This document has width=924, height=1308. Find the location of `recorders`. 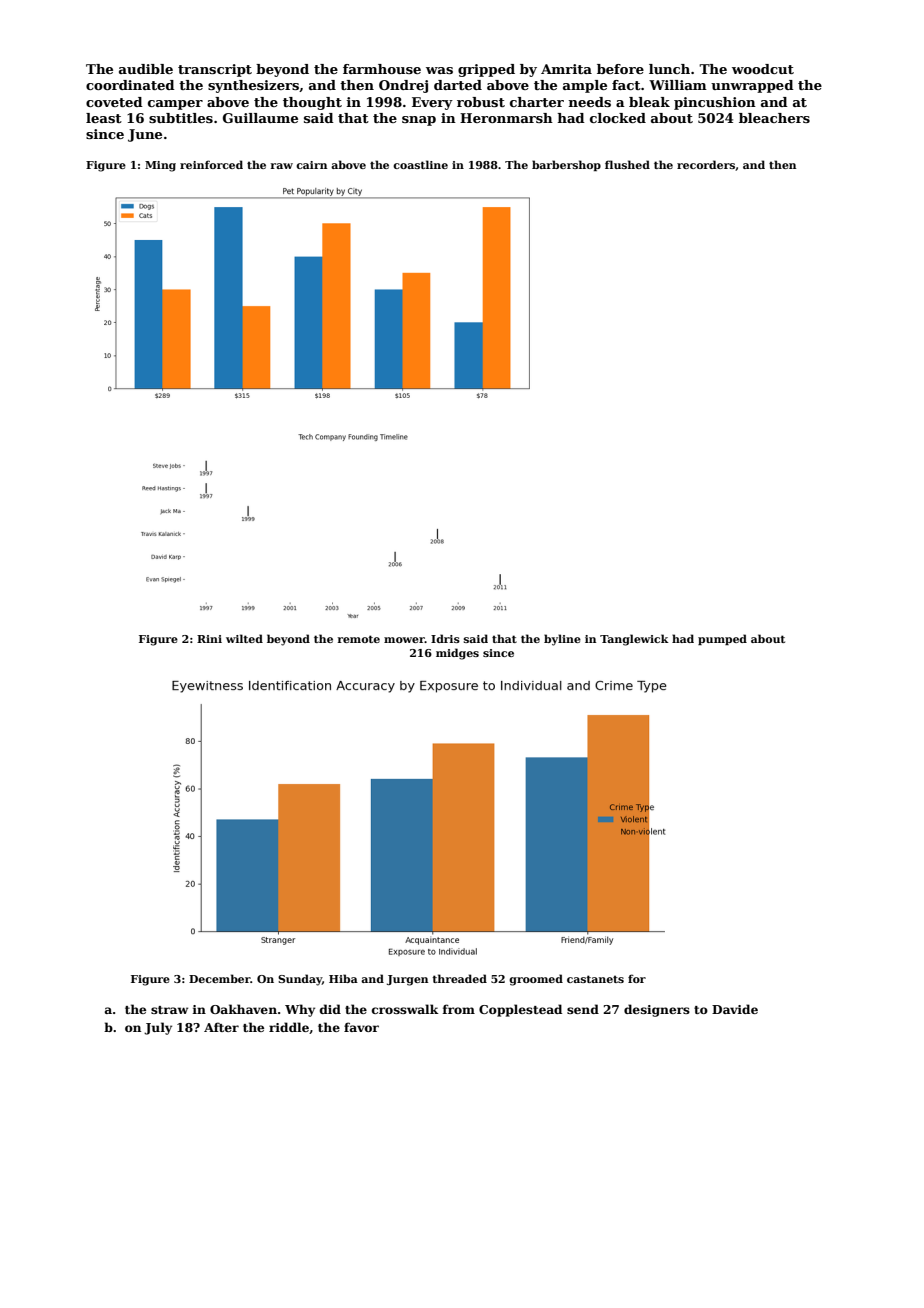

recorders is located at coordinates (706, 164).
